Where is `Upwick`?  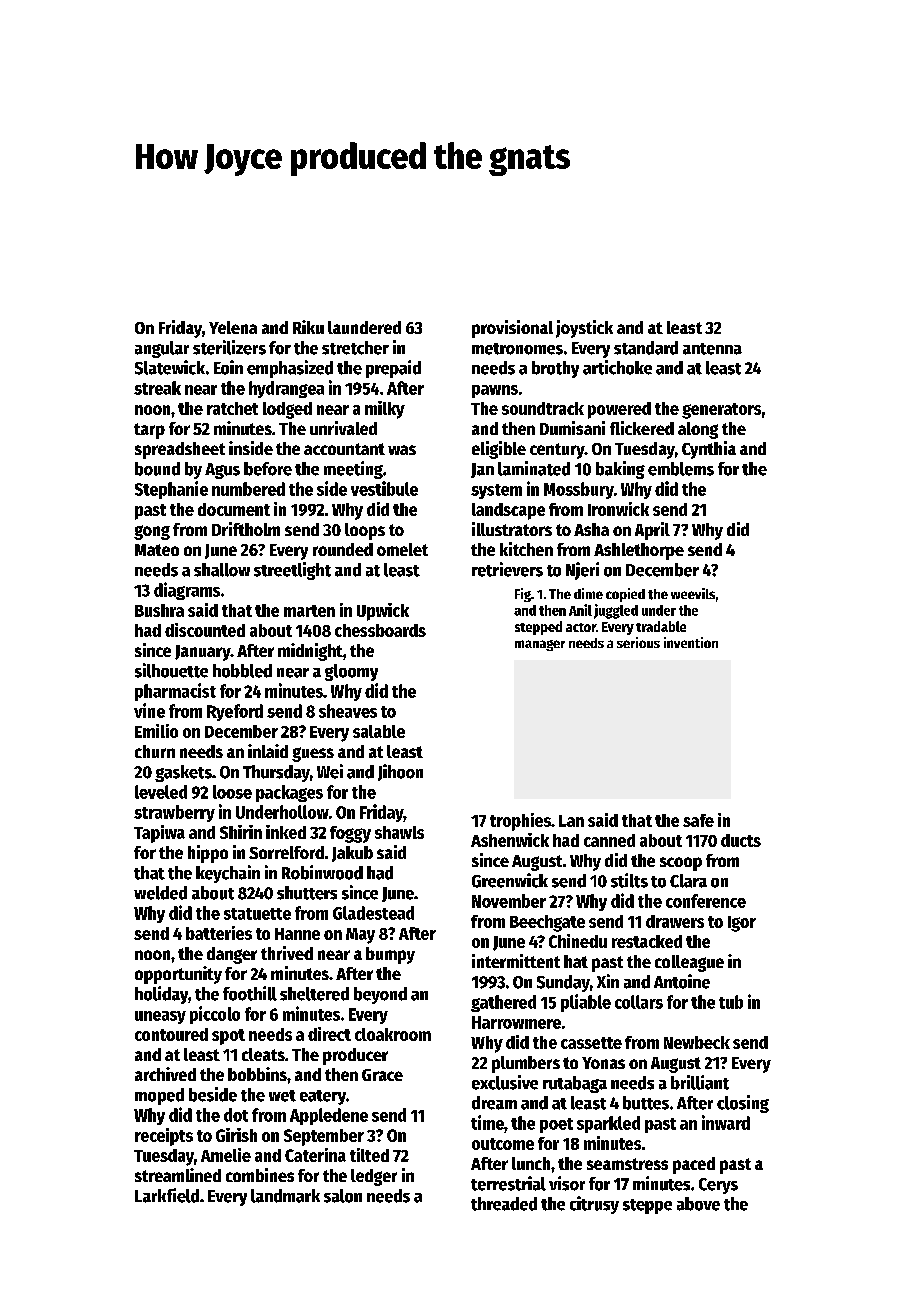
Upwick is located at coordinates (383, 612).
